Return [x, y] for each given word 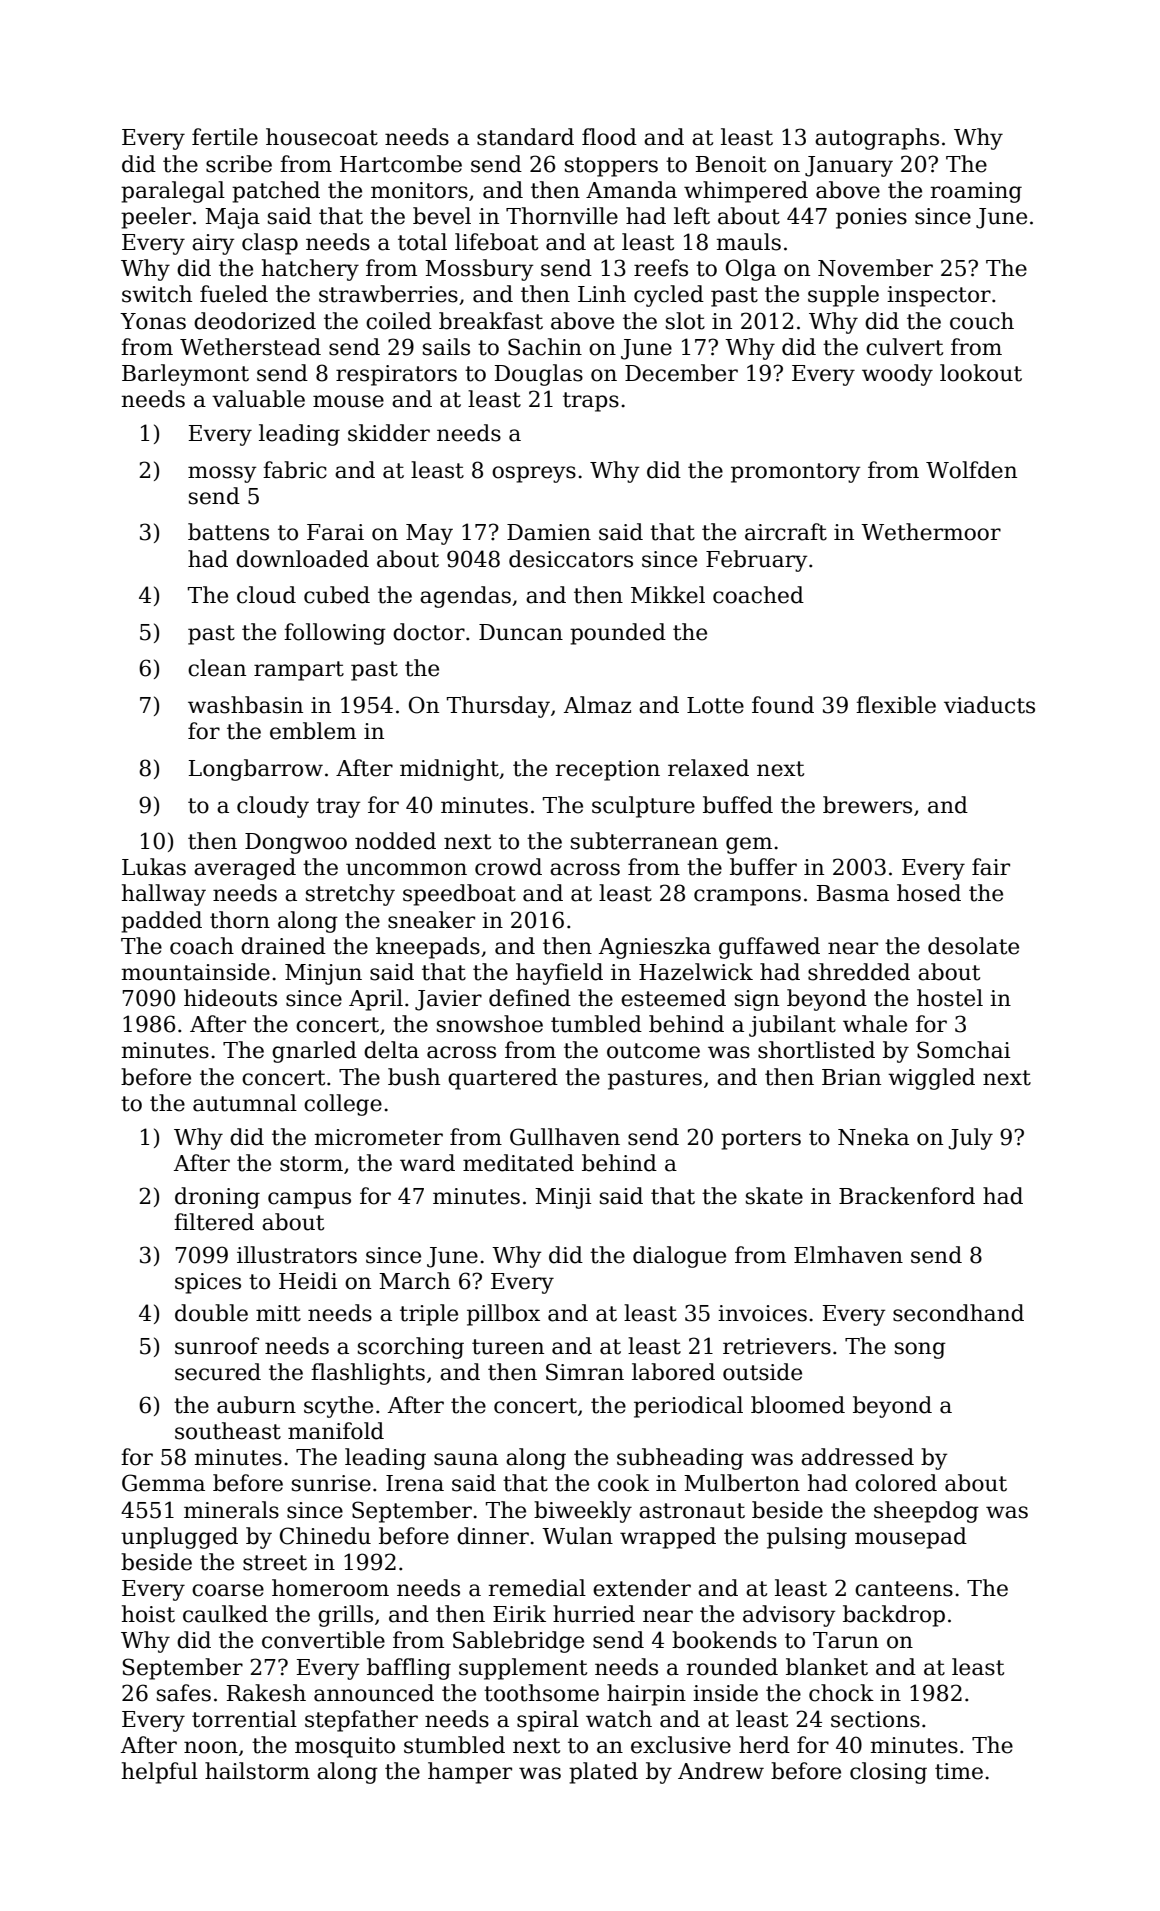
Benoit [731, 164]
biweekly [583, 1512]
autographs [877, 139]
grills [345, 1616]
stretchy [350, 895]
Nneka [873, 1137]
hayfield [559, 974]
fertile [225, 137]
